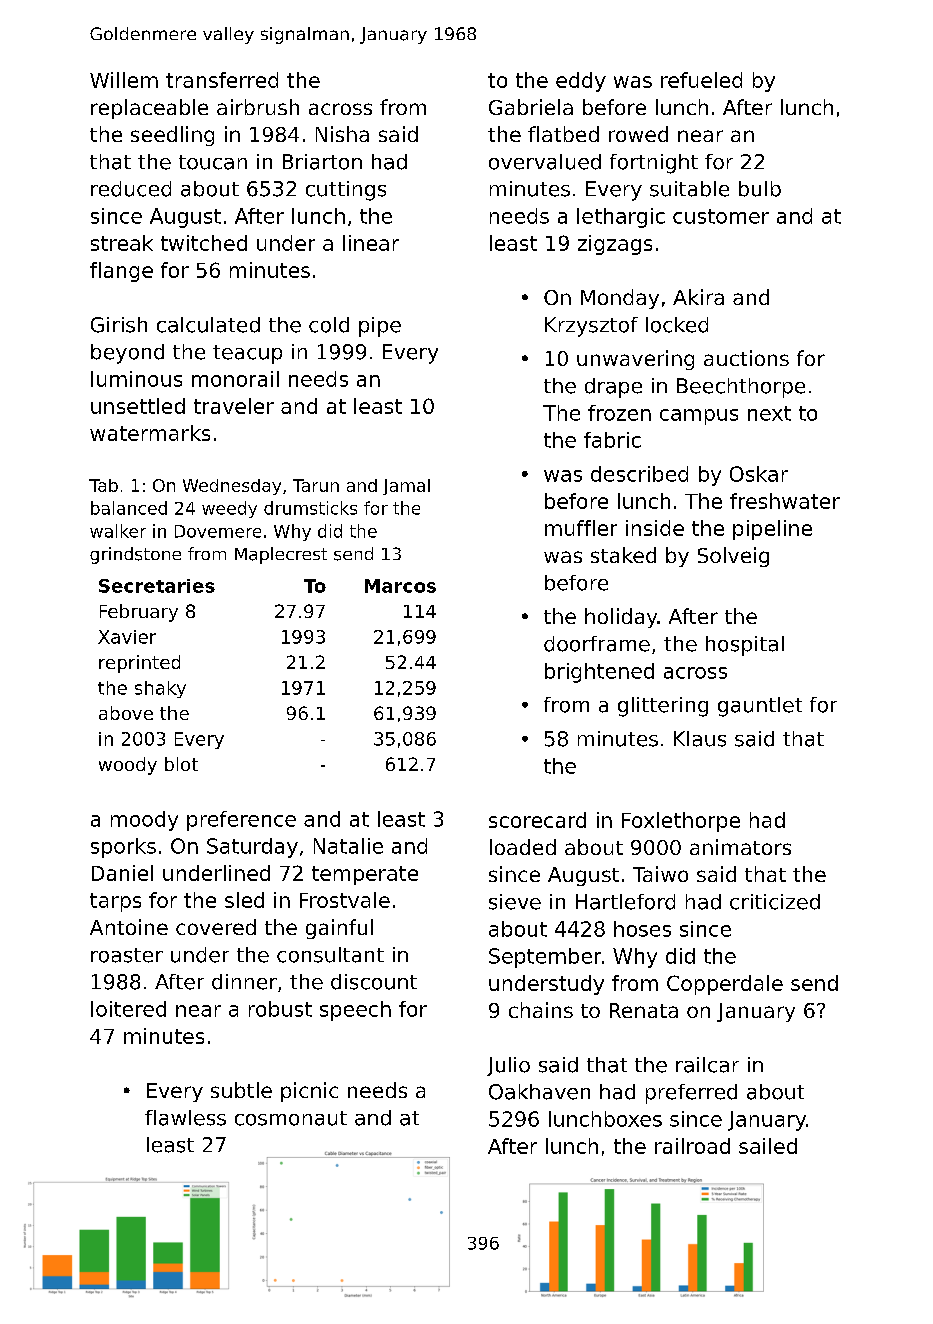 This screenshot has height=1324, width=933. Describe the element at coordinates (721, 216) in the screenshot. I see `customer` at that location.
